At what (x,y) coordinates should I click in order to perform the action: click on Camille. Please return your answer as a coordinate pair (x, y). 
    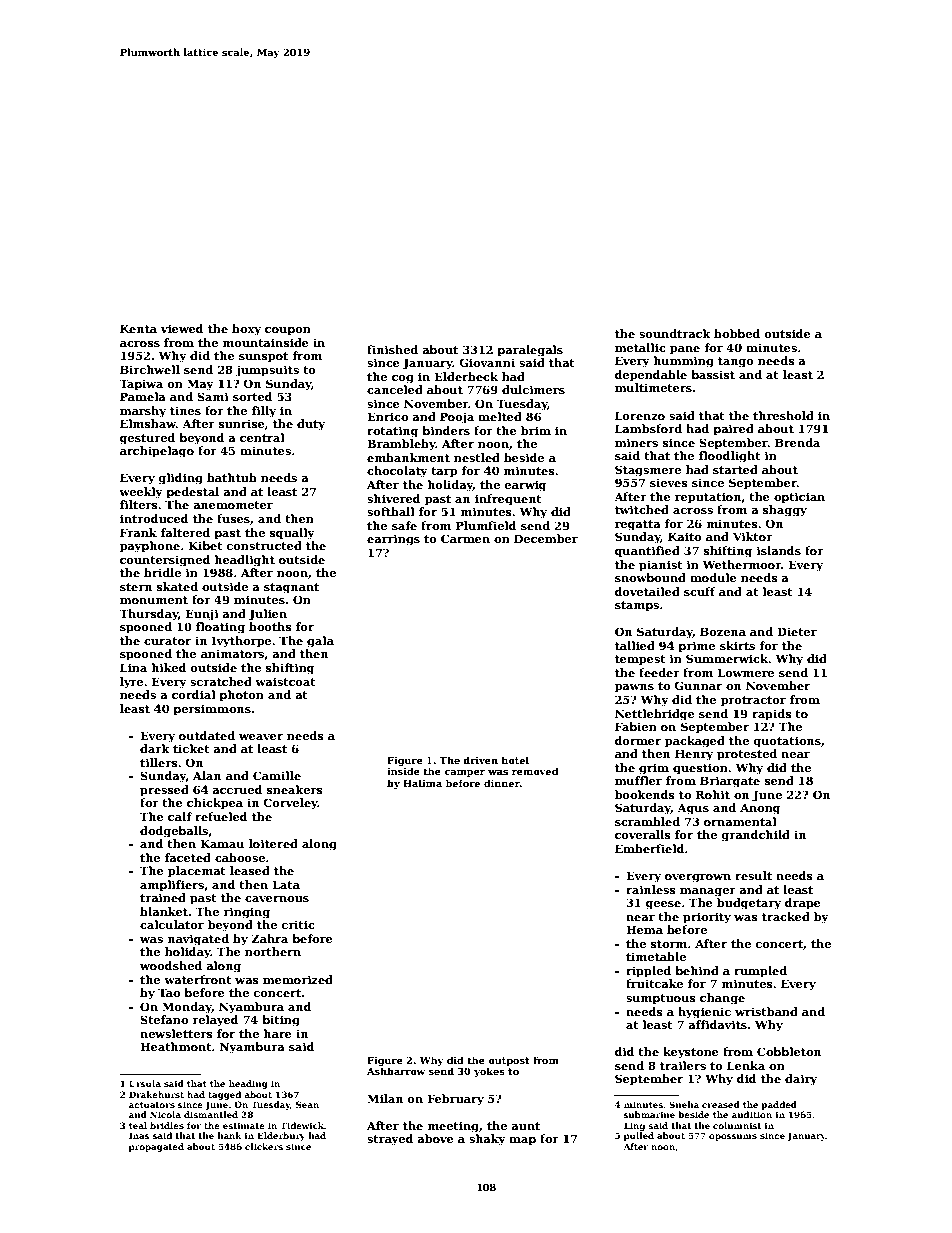
    Looking at the image, I should click on (277, 775).
